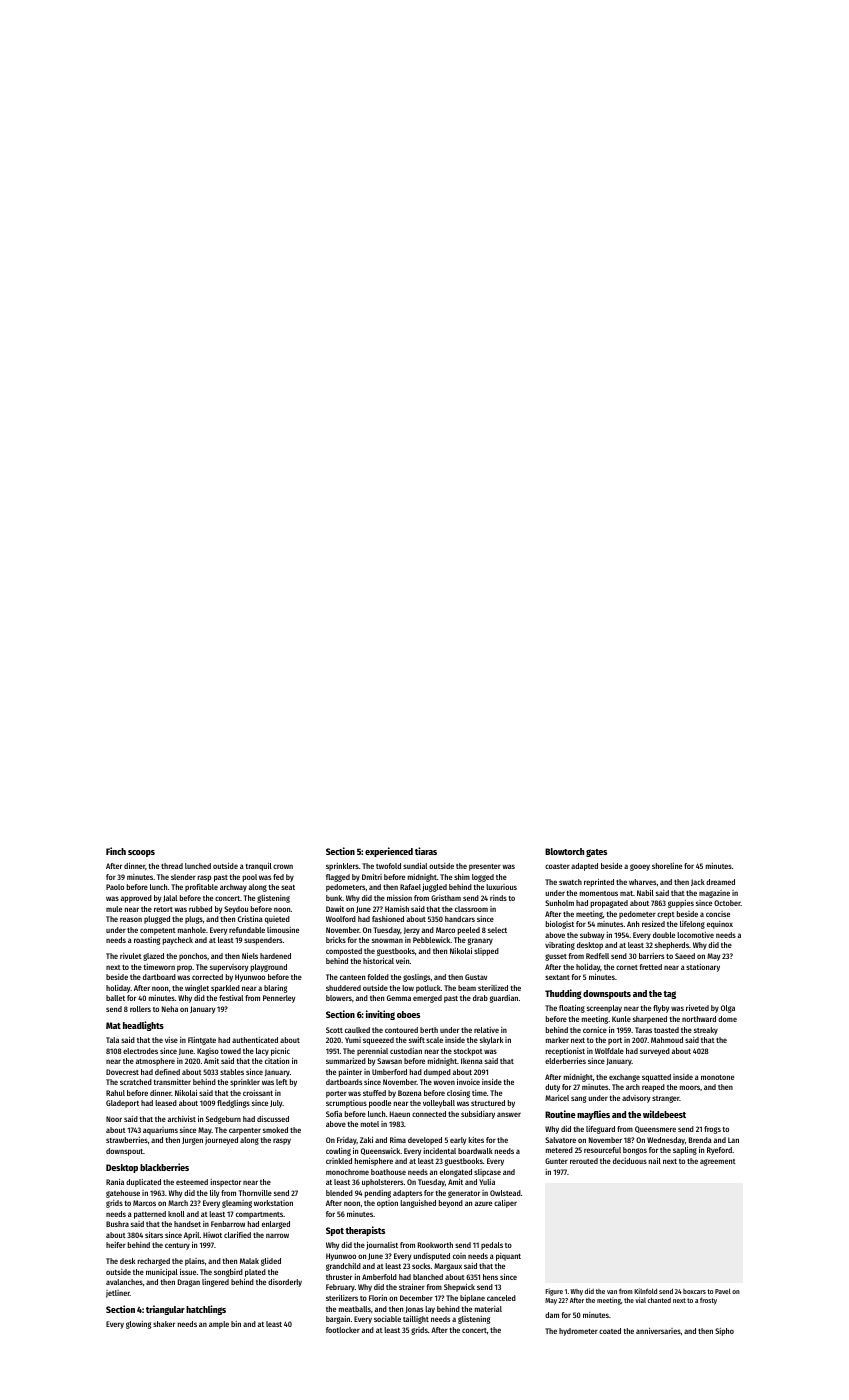 This document has width=849, height=1400. Describe the element at coordinates (131, 919) in the document. I see `reason` at that location.
